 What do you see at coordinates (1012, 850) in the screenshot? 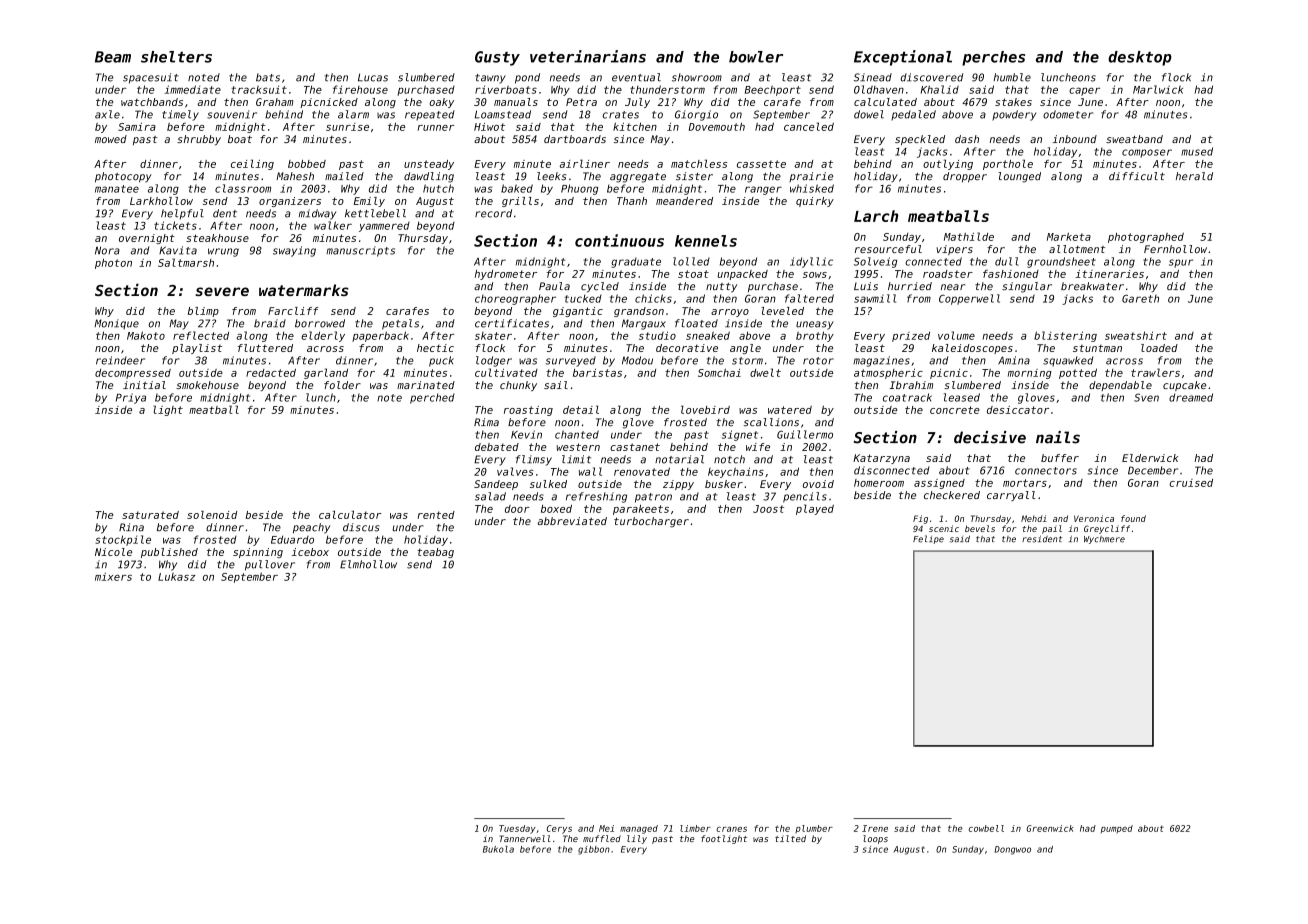
I see `Dongwoo` at bounding box center [1012, 850].
